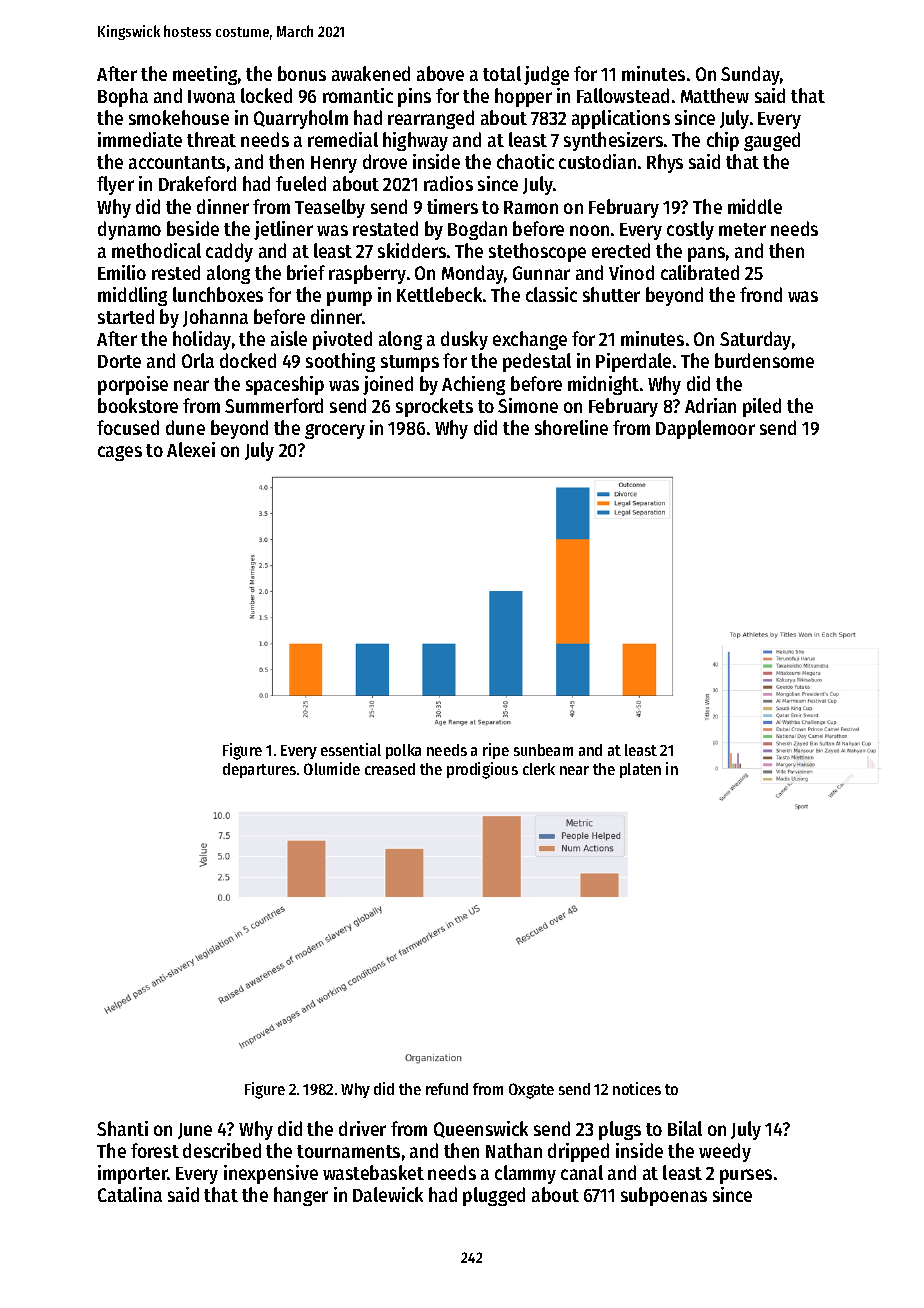 This page has width=924, height=1308. Describe the element at coordinates (332, 768) in the page. I see `Olumide` at that location.
